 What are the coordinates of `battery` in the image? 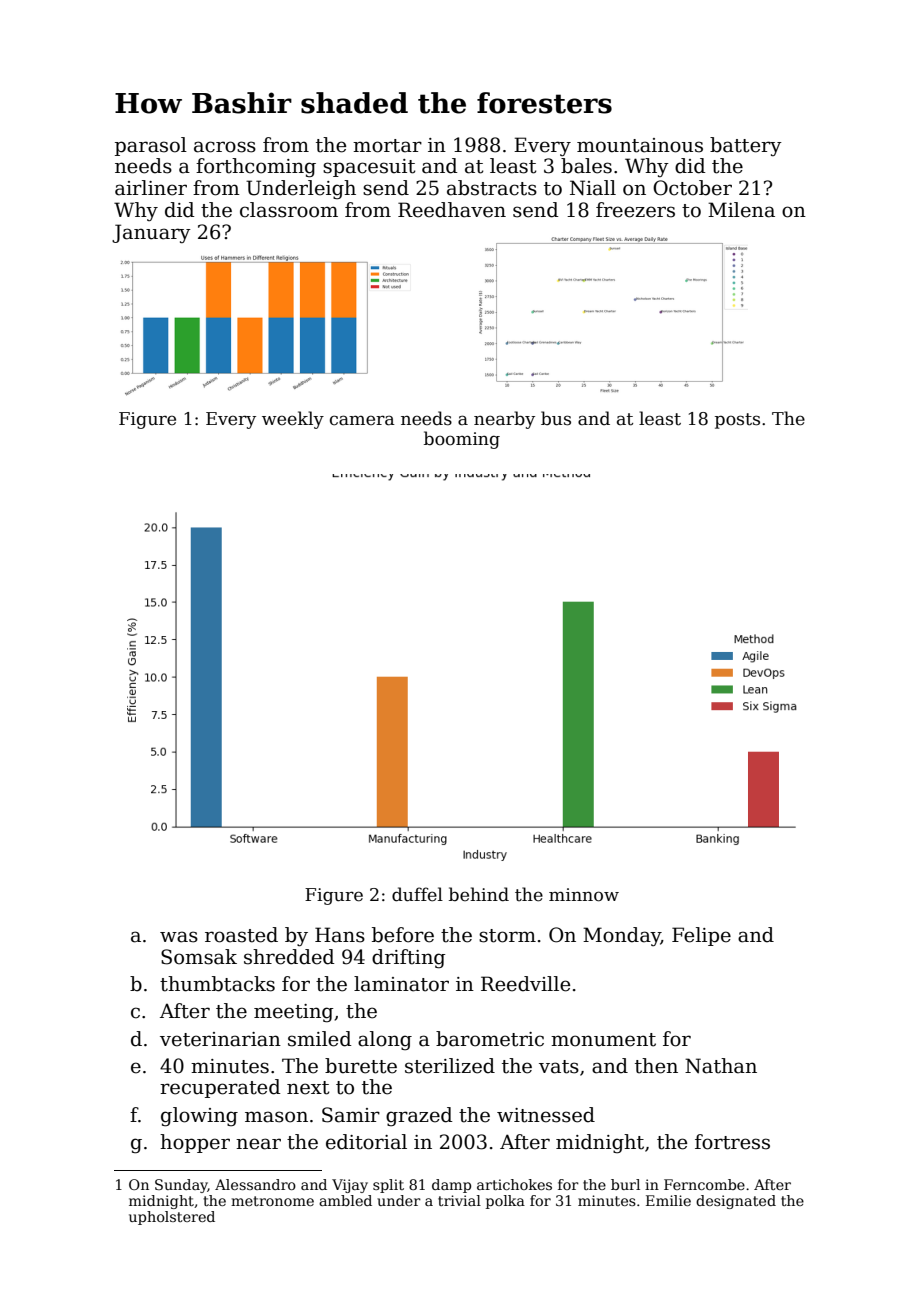 It's located at (746, 146).
